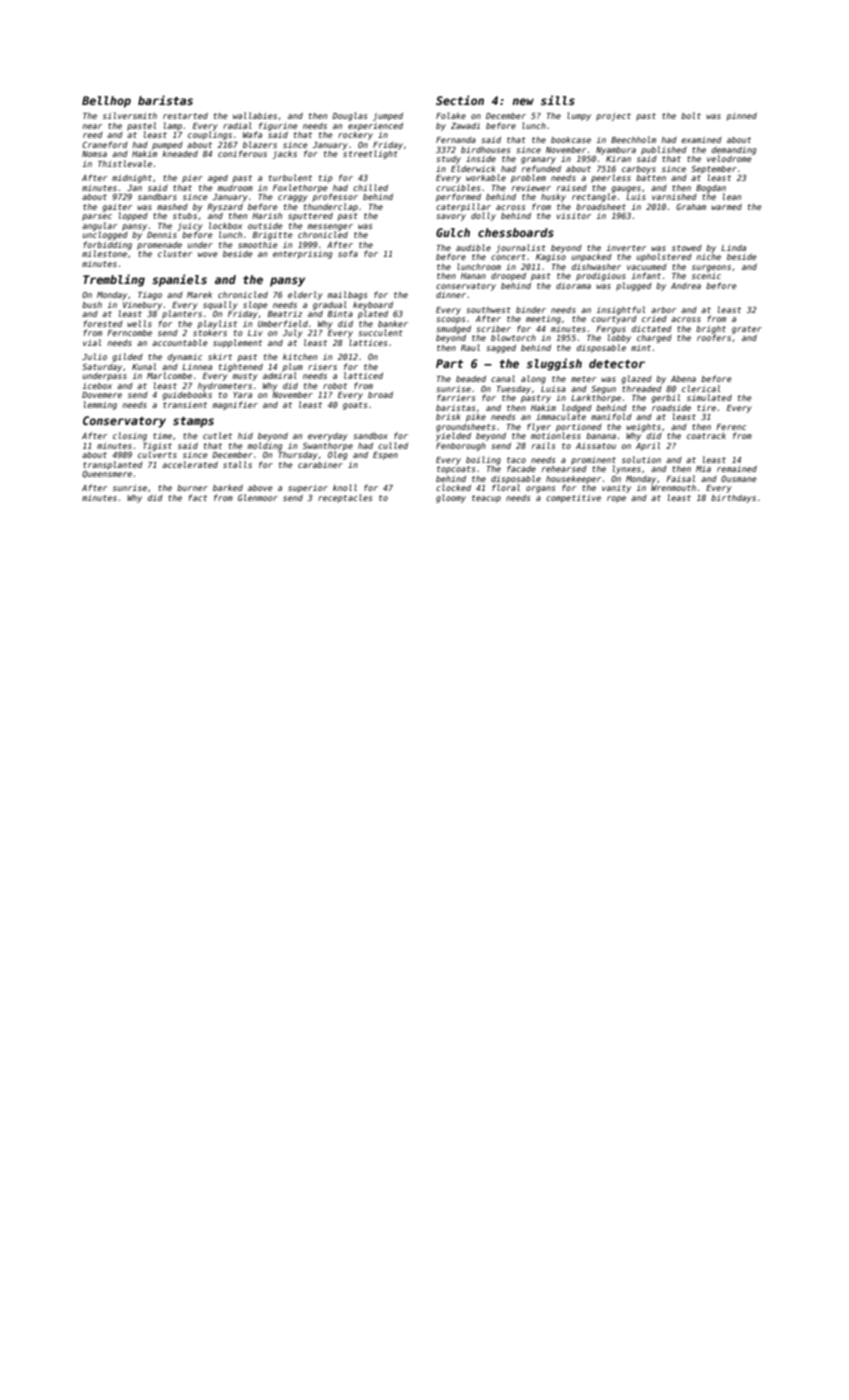  Describe the element at coordinates (729, 158) in the image. I see `velodrome` at that location.
